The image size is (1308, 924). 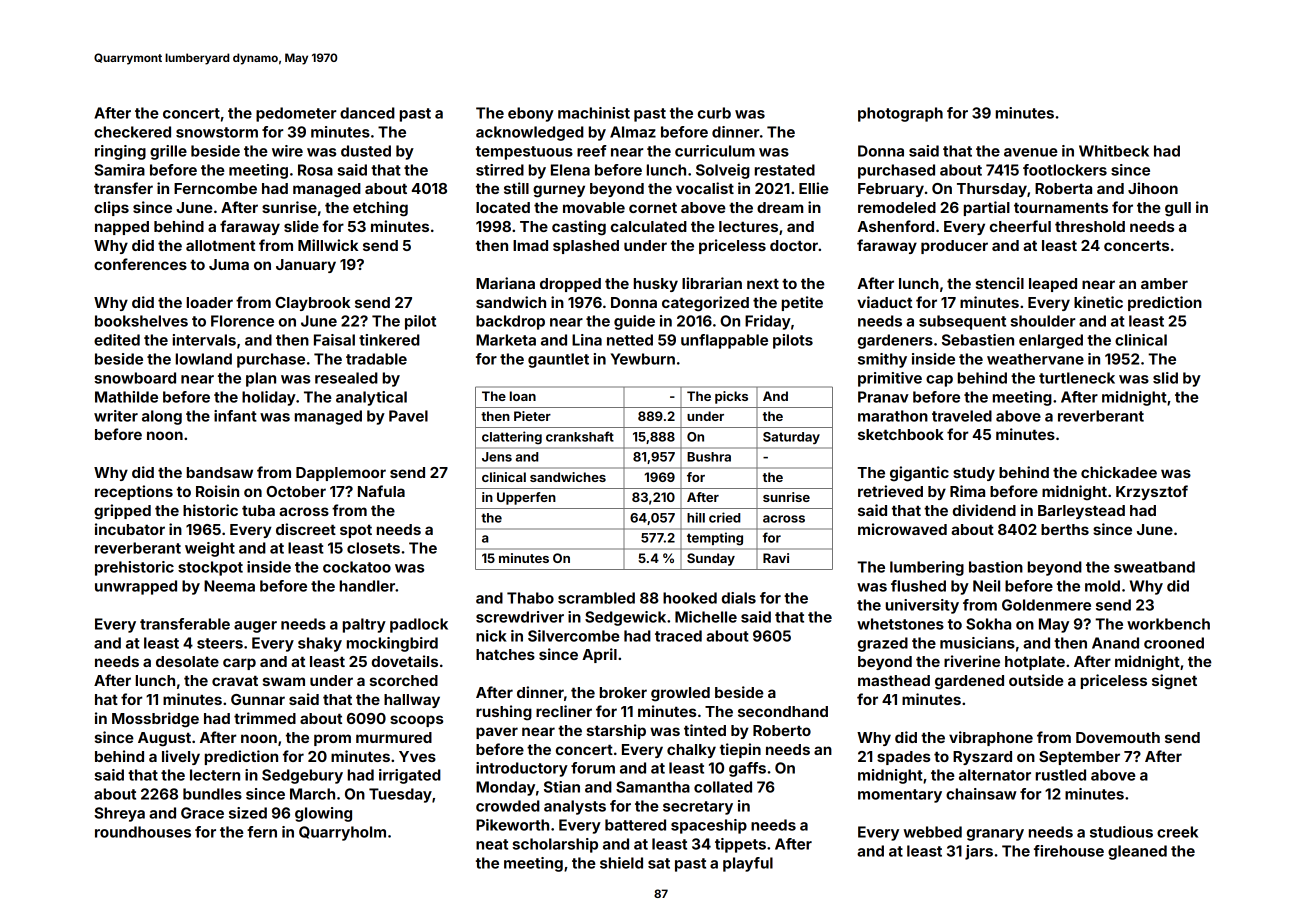 I want to click on sized, so click(x=248, y=813).
